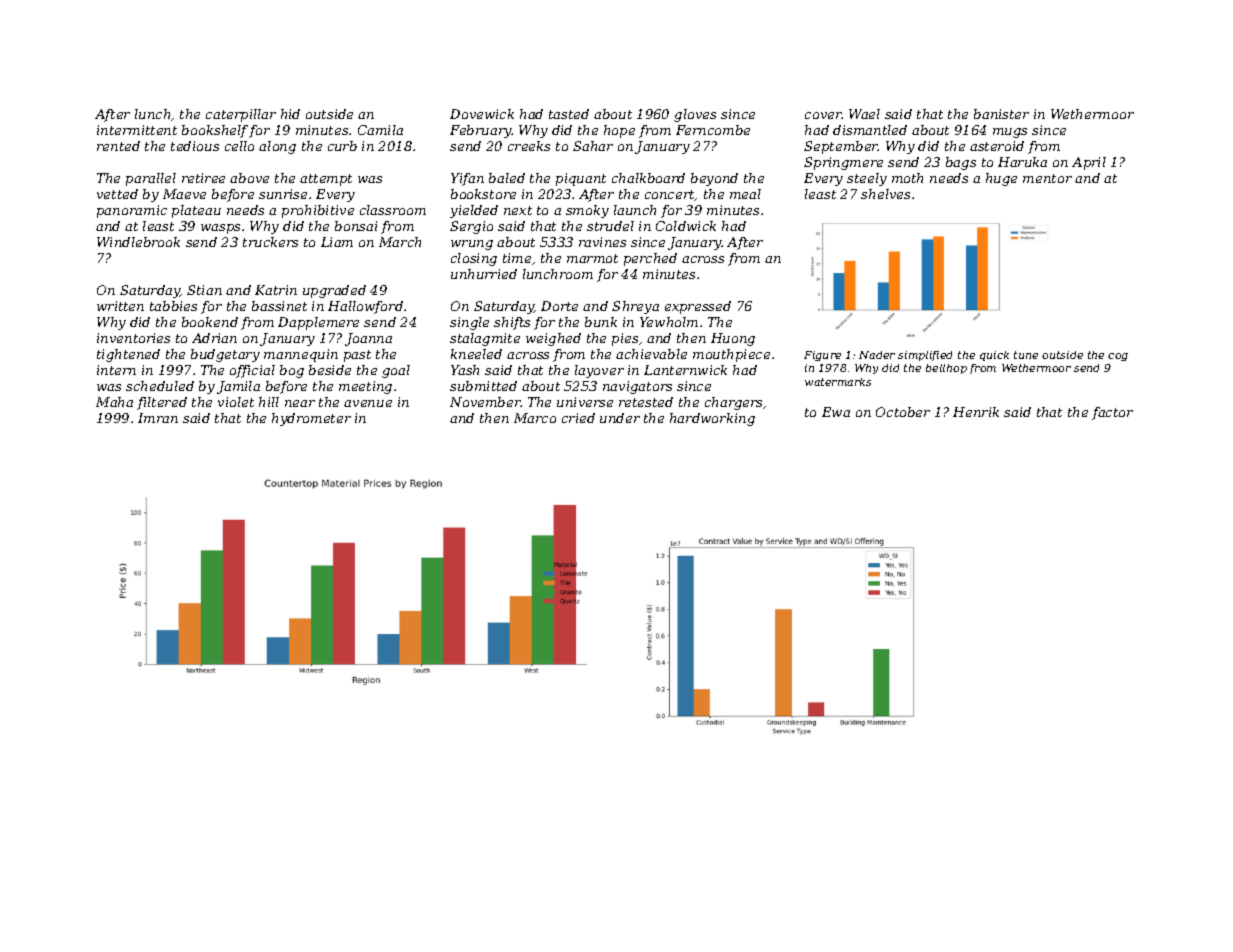  I want to click on factor, so click(1112, 413).
